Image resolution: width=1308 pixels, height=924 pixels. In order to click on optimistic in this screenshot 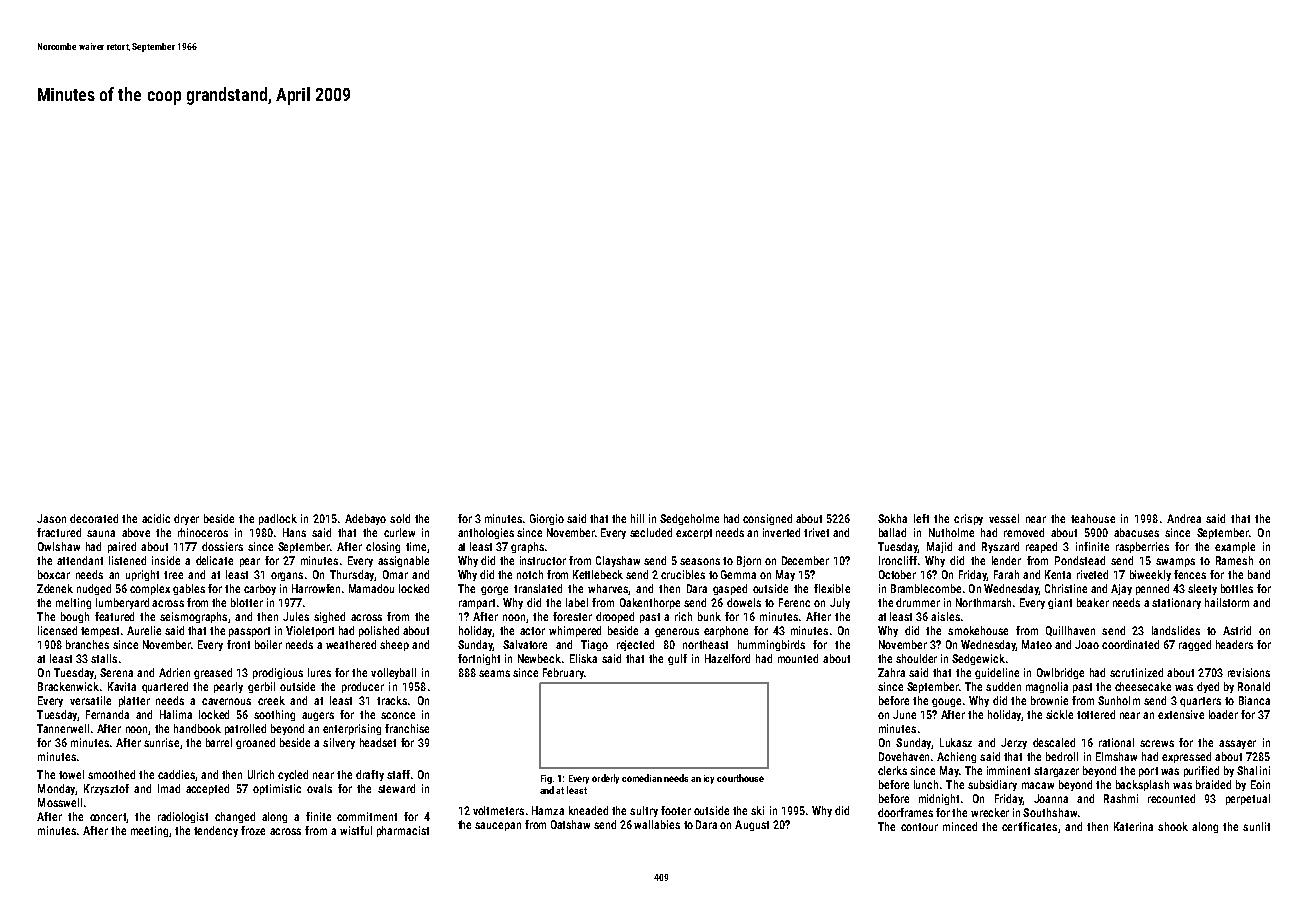, I will do `click(277, 789)`.
